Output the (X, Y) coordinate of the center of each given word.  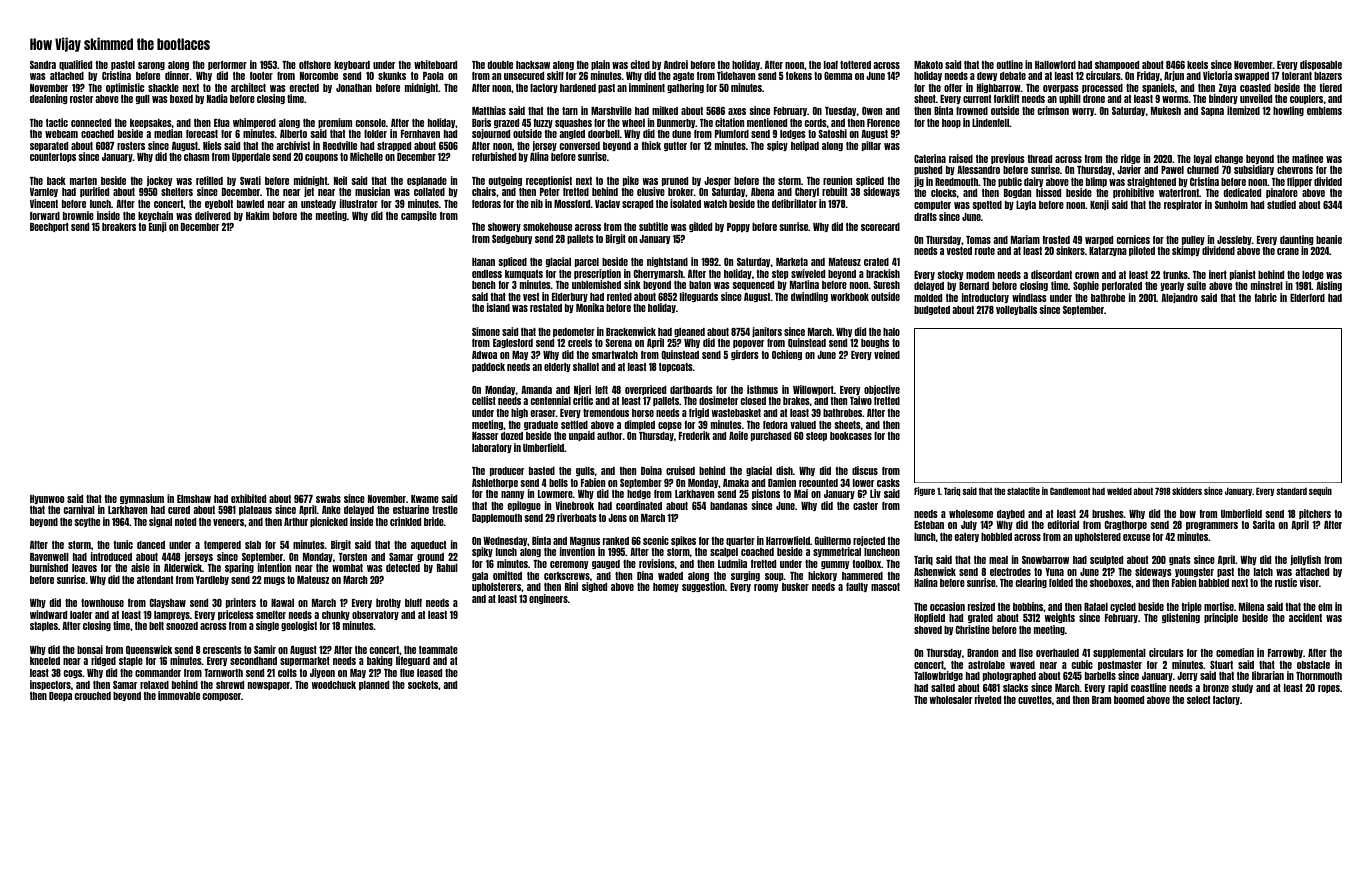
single (267, 626)
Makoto (928, 65)
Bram (1101, 700)
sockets (423, 685)
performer (227, 65)
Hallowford (1055, 65)
